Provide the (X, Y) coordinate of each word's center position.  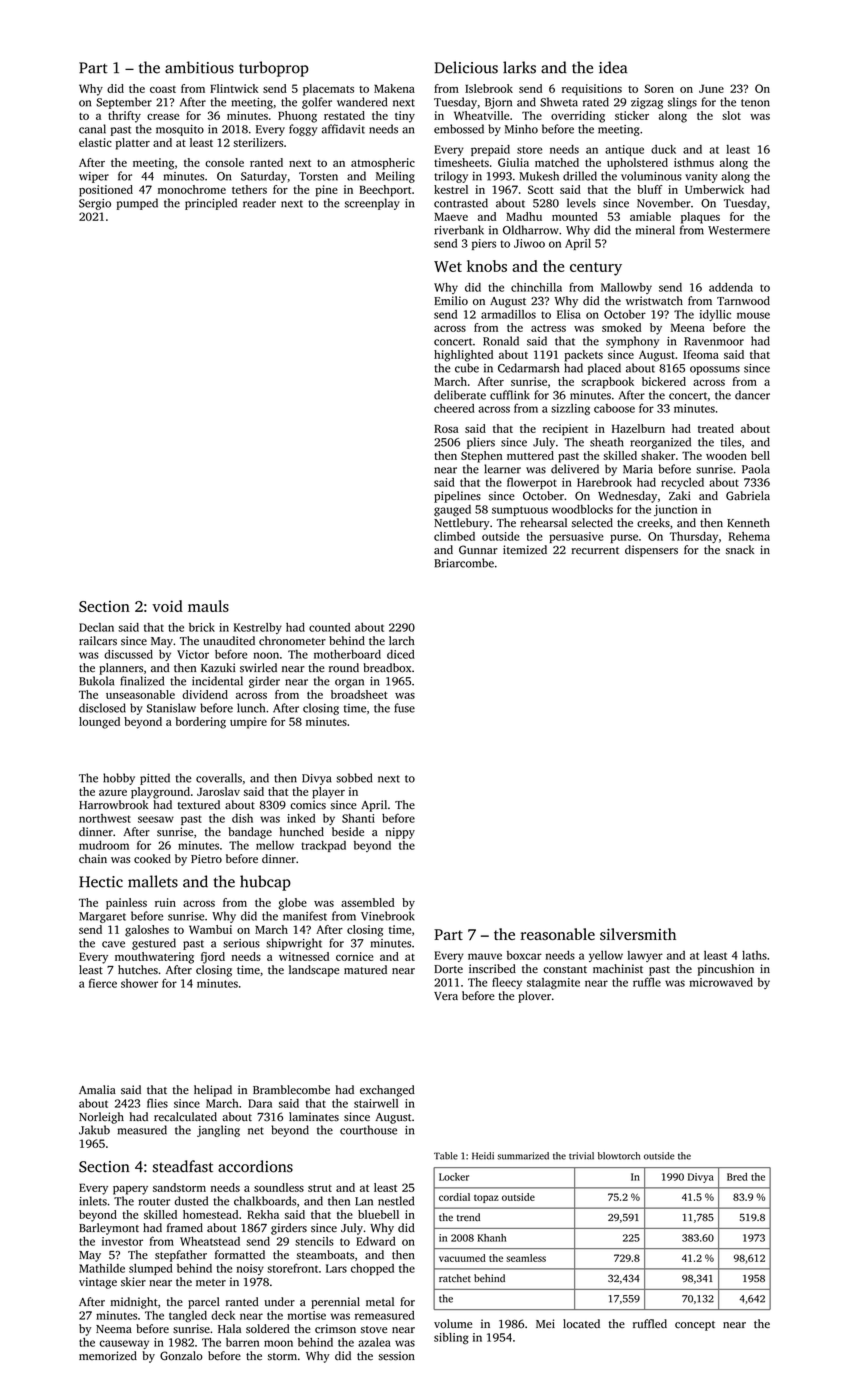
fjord (213, 958)
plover (534, 997)
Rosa (446, 428)
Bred (737, 1177)
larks (519, 67)
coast (163, 89)
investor (122, 1241)
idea (613, 67)
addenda (731, 287)
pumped (137, 204)
